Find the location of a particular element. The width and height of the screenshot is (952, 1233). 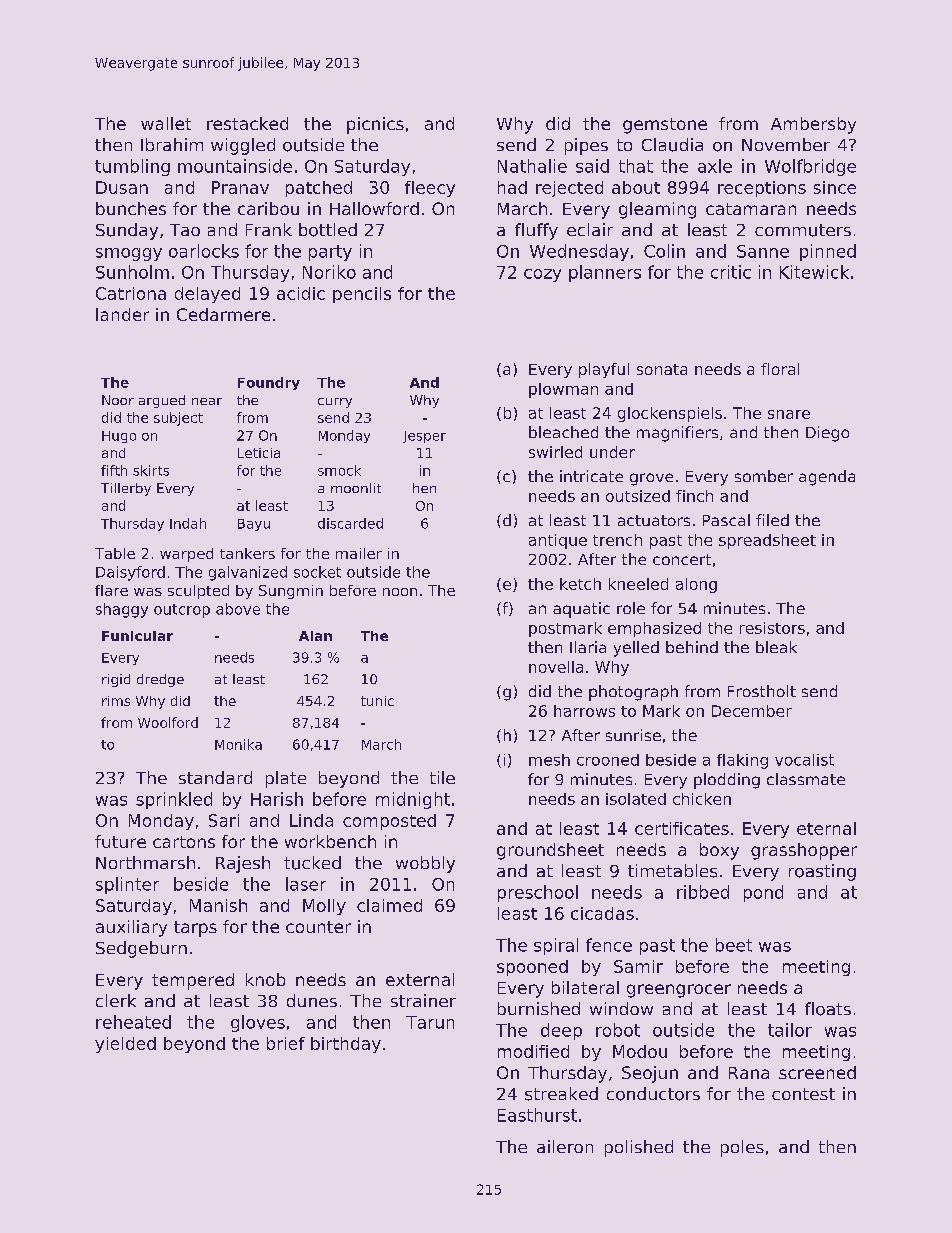

birthday is located at coordinates (346, 1045).
